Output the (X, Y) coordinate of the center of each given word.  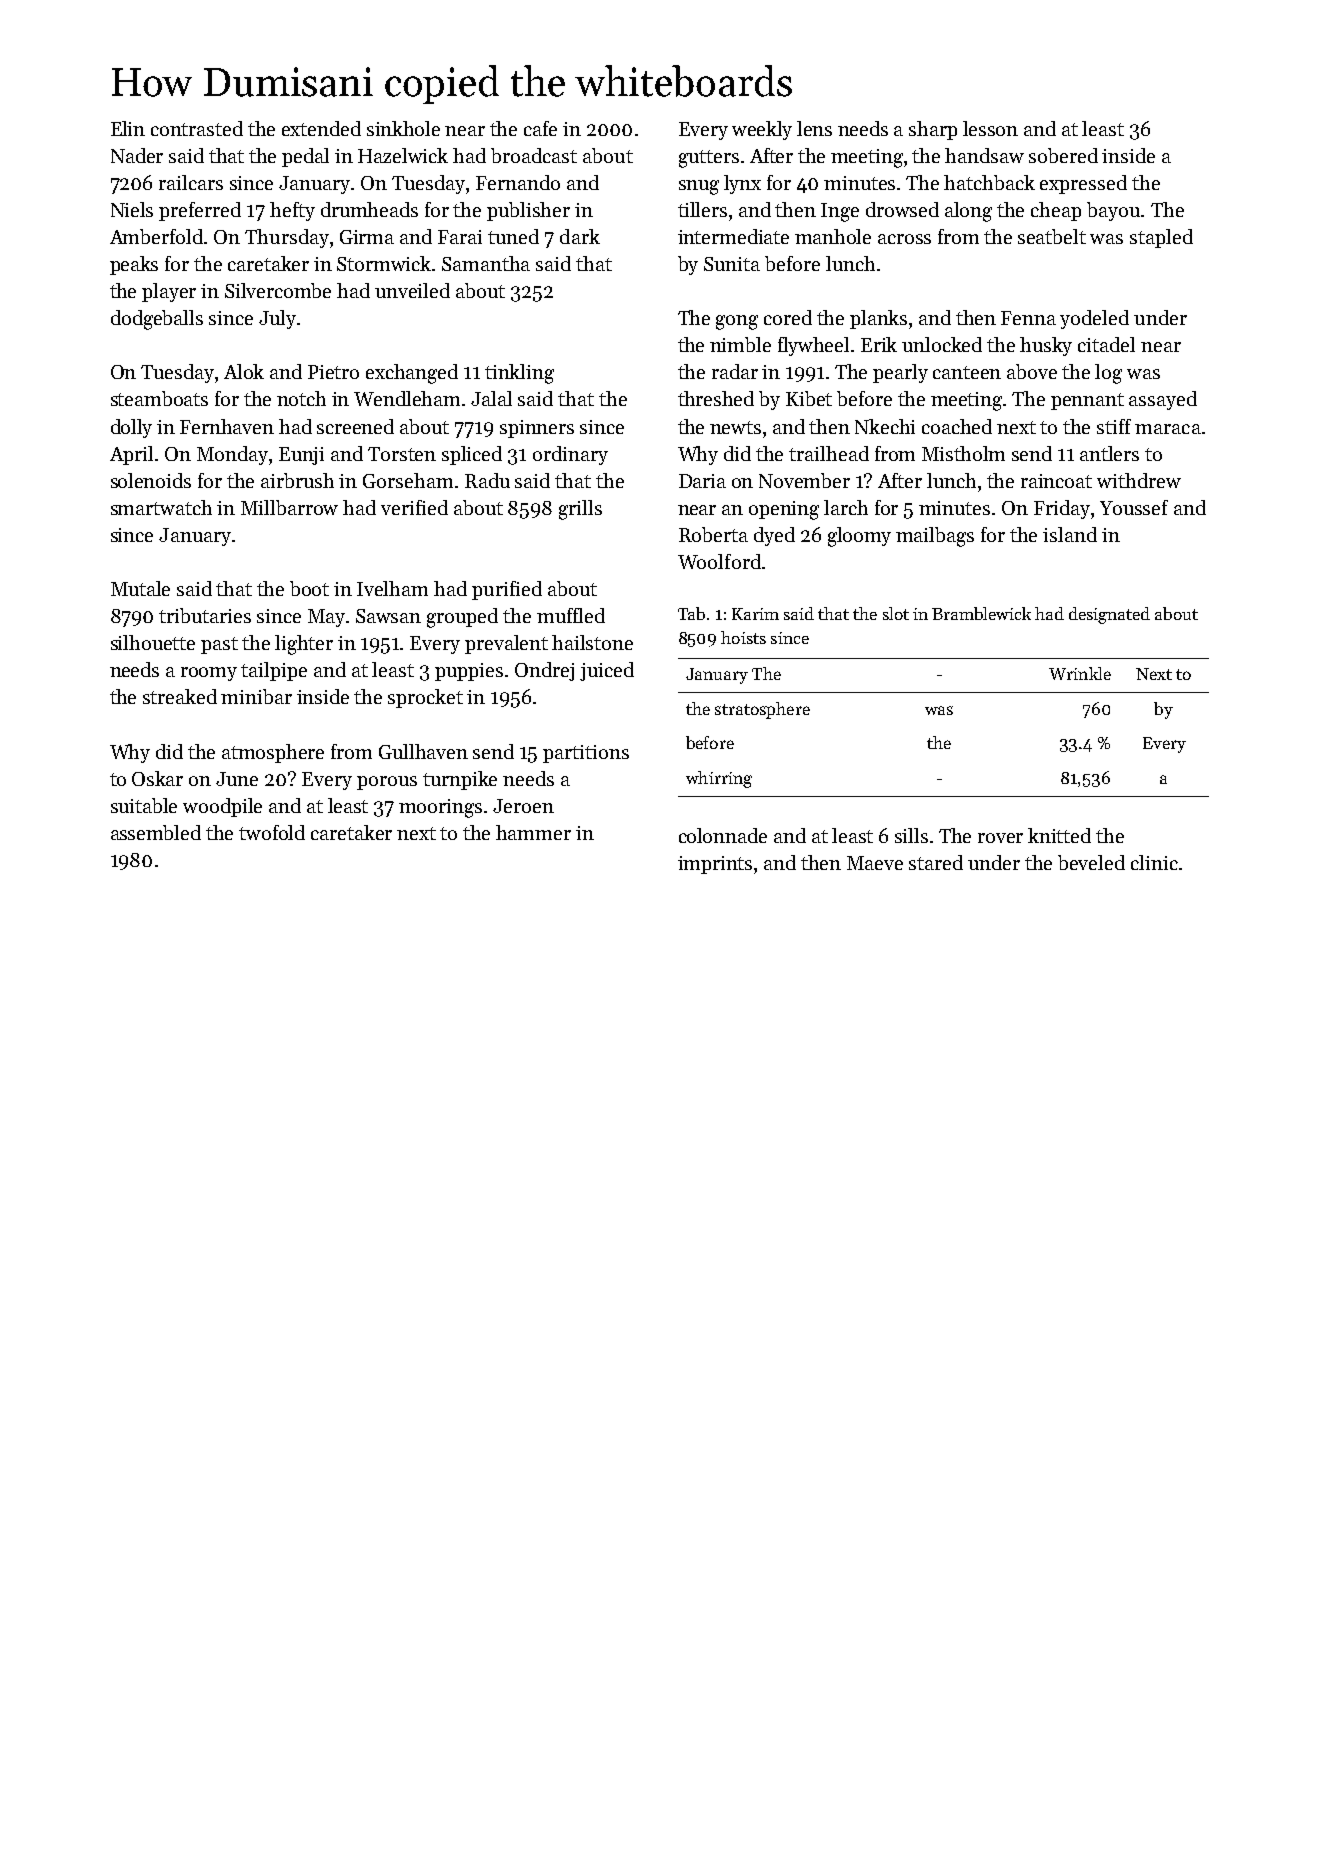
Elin (128, 128)
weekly (762, 130)
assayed (1163, 400)
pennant (1087, 401)
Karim (755, 614)
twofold (272, 832)
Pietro (333, 372)
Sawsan (388, 616)
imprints (715, 865)
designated (1109, 615)
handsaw (984, 155)
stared (936, 862)
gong (737, 322)
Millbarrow (289, 507)
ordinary (570, 455)
